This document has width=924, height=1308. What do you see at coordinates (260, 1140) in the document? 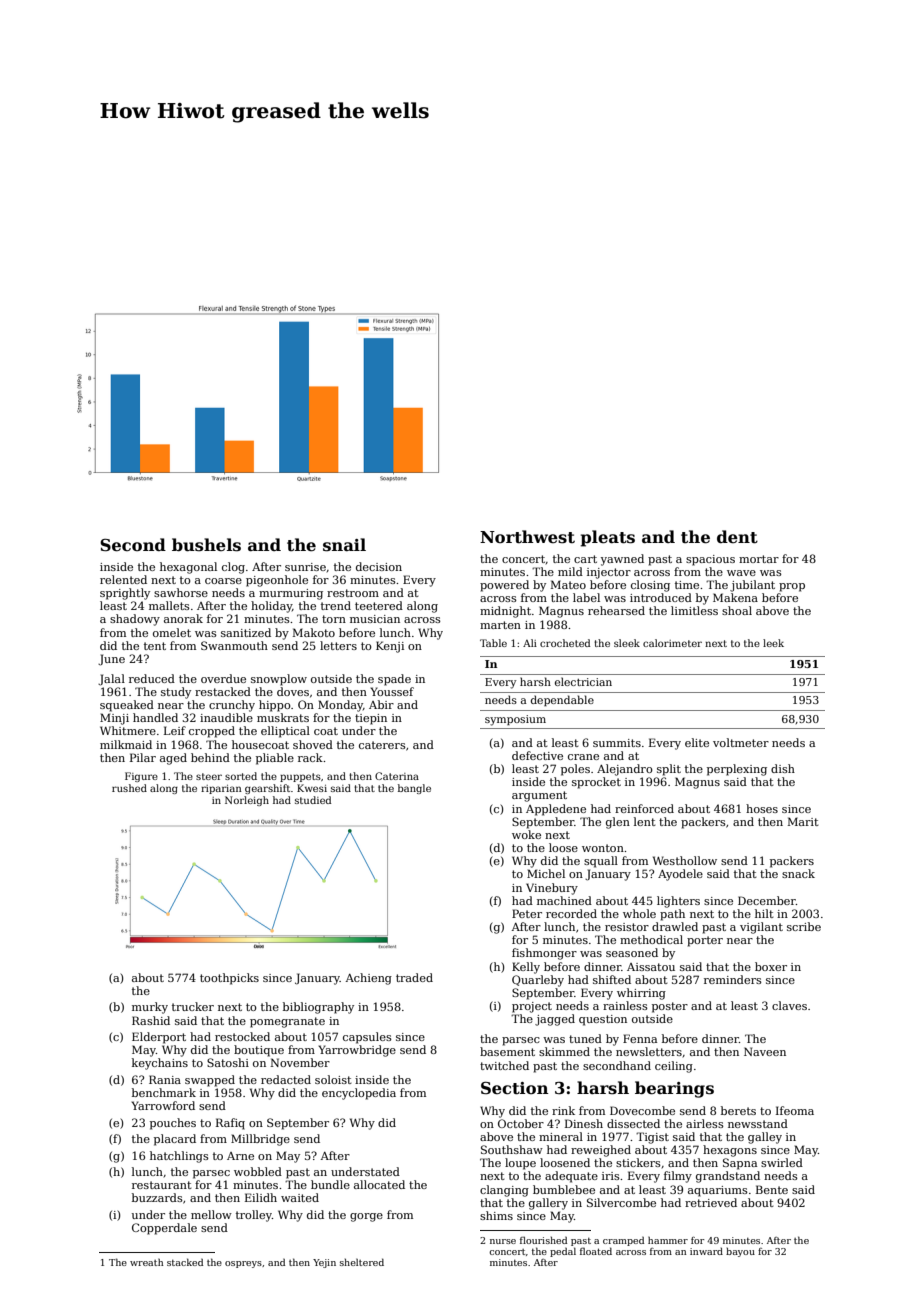
I see `Millbridge` at bounding box center [260, 1140].
